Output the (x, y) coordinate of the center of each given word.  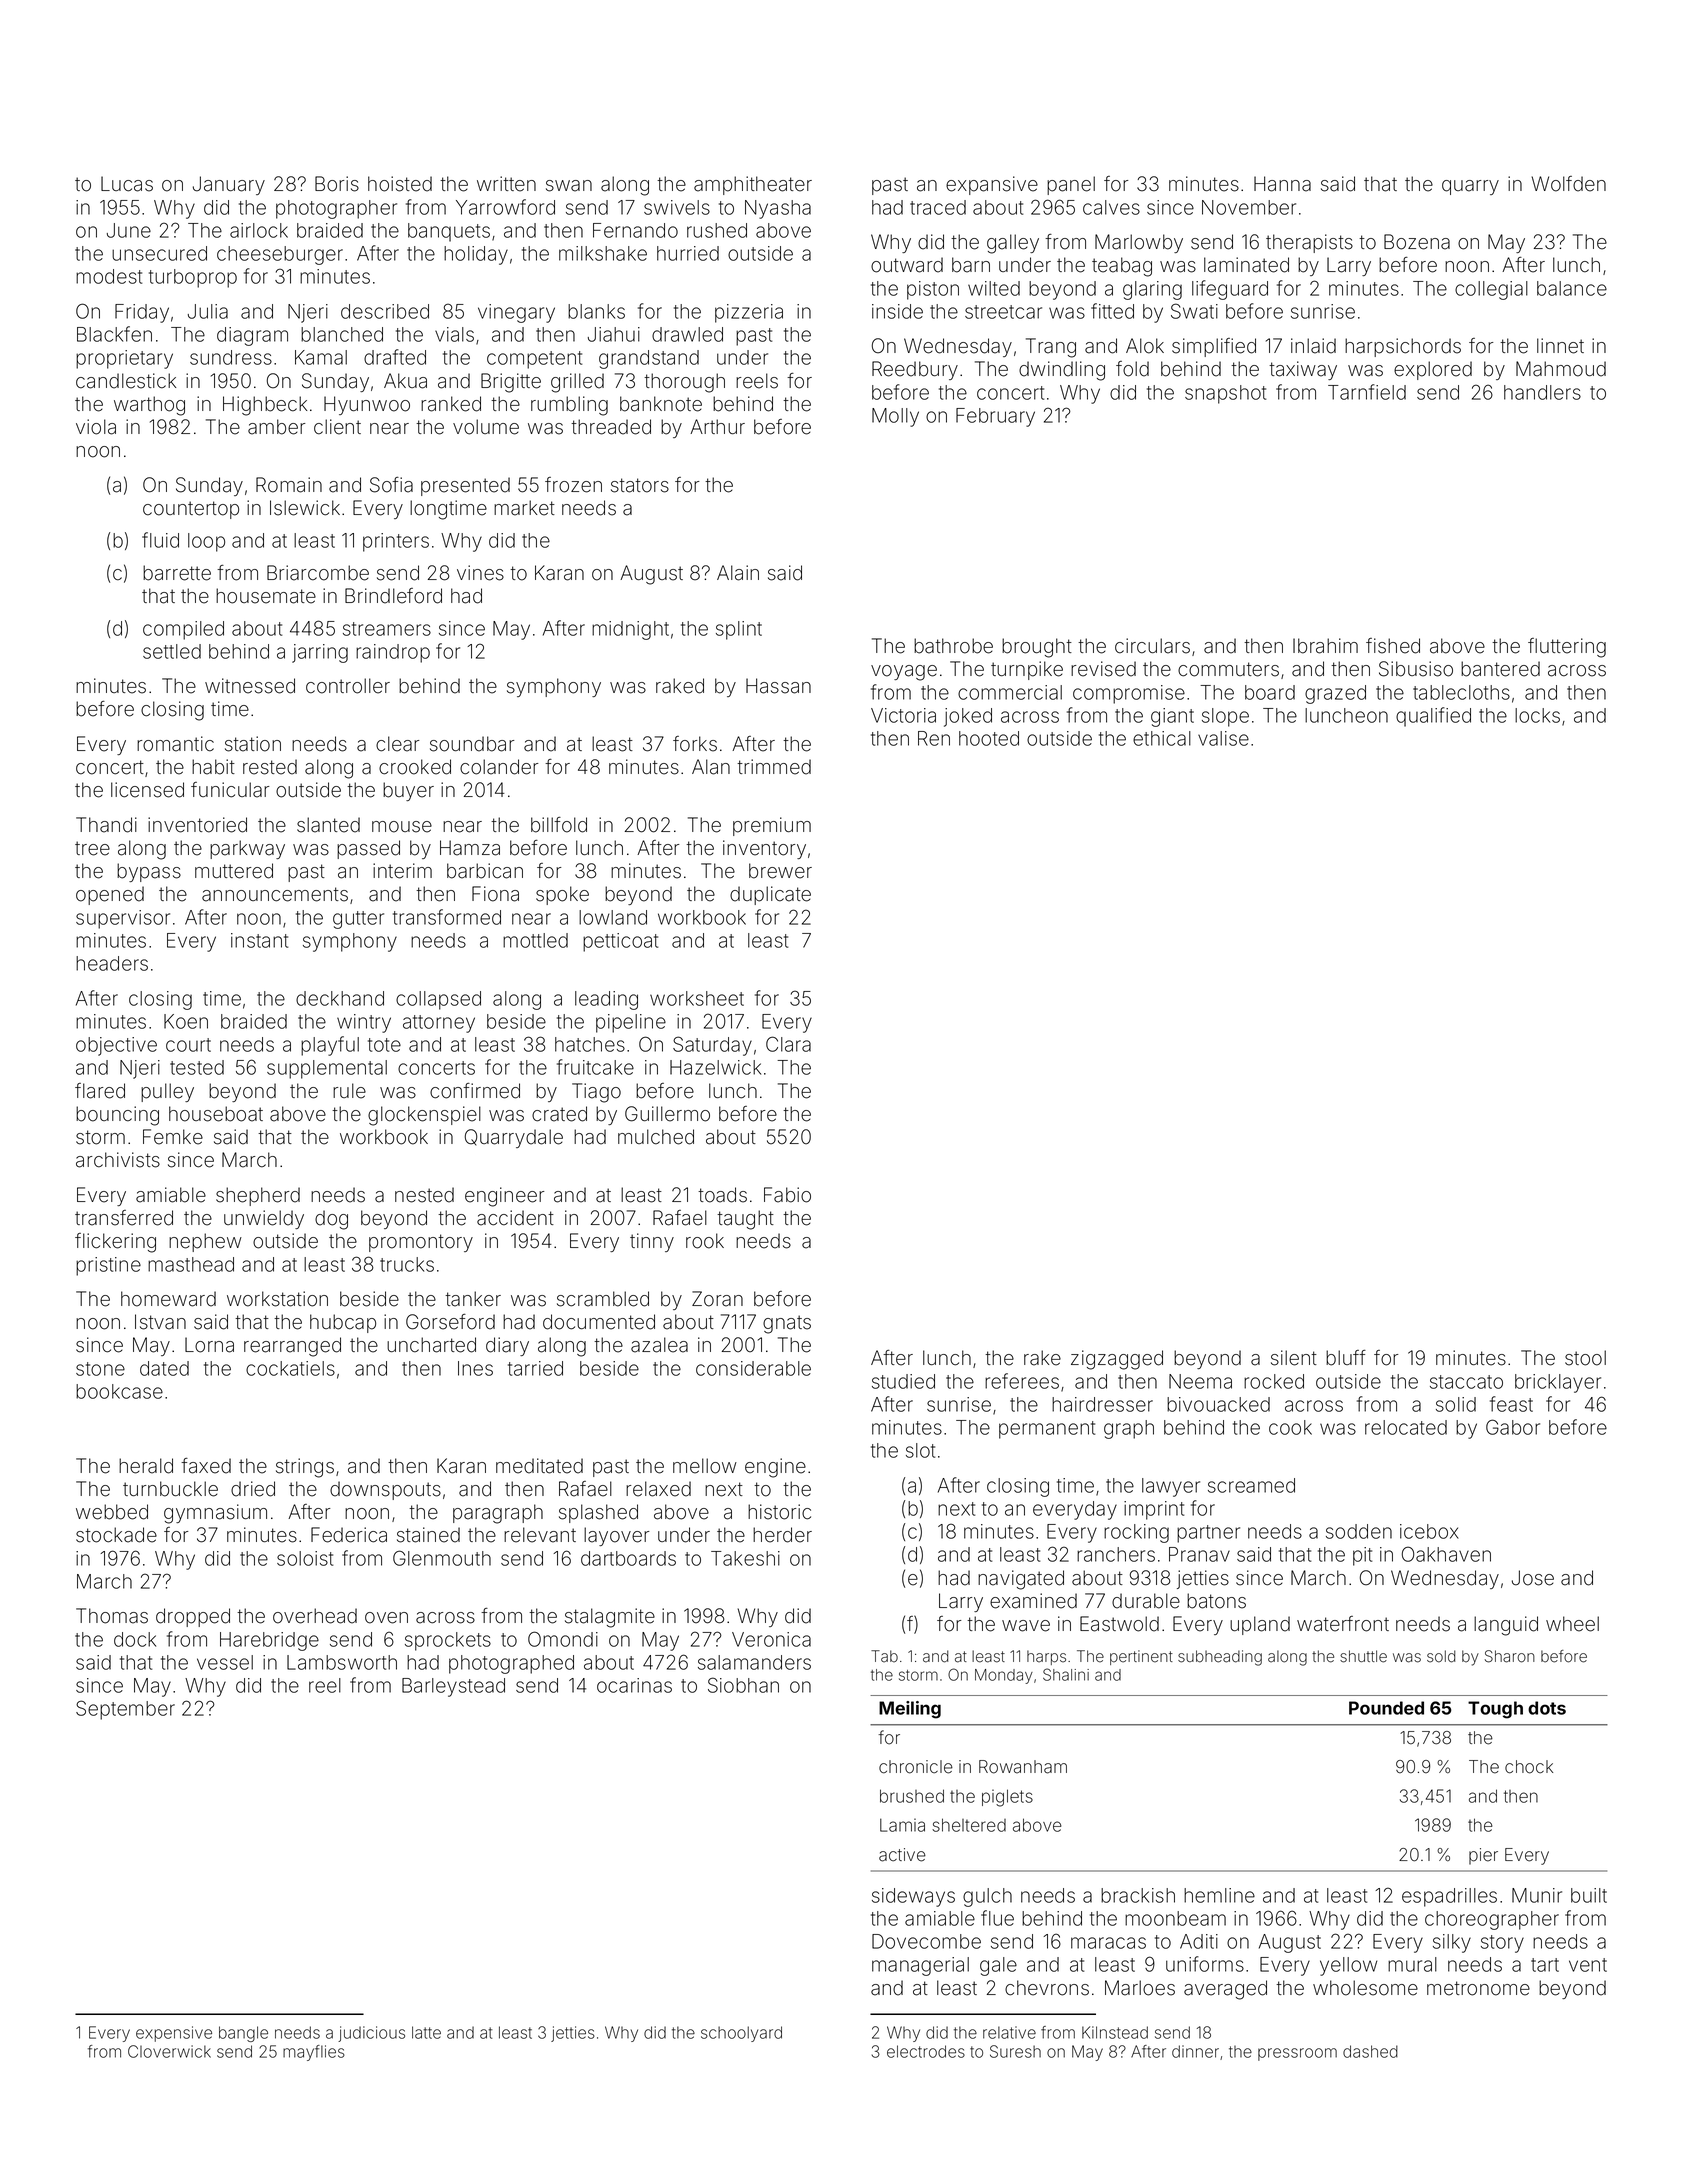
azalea (659, 1345)
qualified (1433, 717)
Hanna (1282, 184)
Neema (1200, 1381)
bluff (1346, 1358)
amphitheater (753, 185)
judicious (371, 2034)
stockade (116, 1535)
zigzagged (1117, 1360)
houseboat (216, 1114)
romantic (175, 744)
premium (772, 826)
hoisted (400, 184)
